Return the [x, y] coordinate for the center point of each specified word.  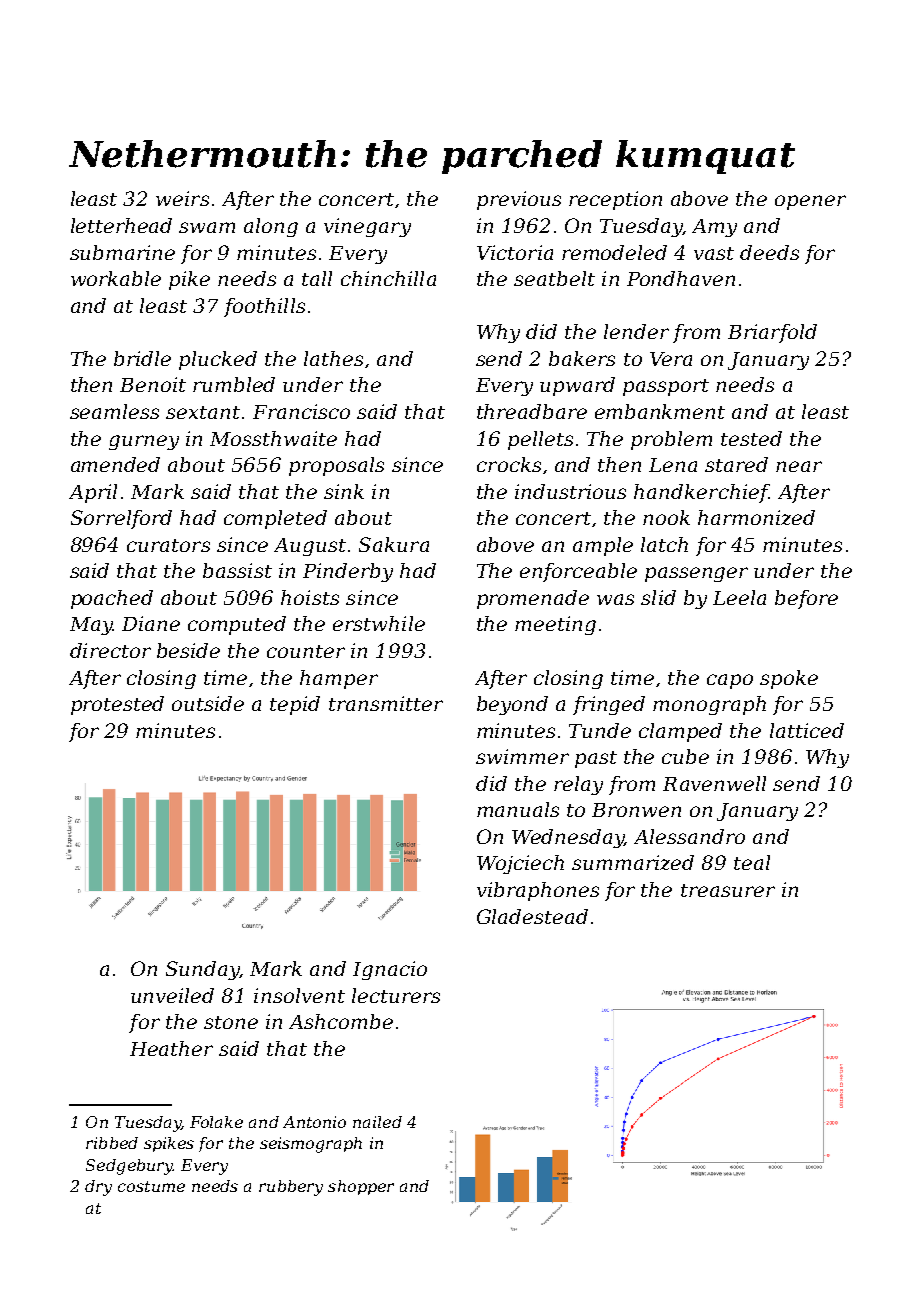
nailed [377, 1122]
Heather [171, 1048]
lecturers [396, 995]
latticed [807, 730]
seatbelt [554, 278]
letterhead [121, 225]
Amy [714, 228]
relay [578, 785]
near [799, 466]
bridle [142, 358]
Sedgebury [129, 1167]
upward [577, 386]
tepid [295, 705]
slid [658, 597]
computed [237, 625]
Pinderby [348, 572]
